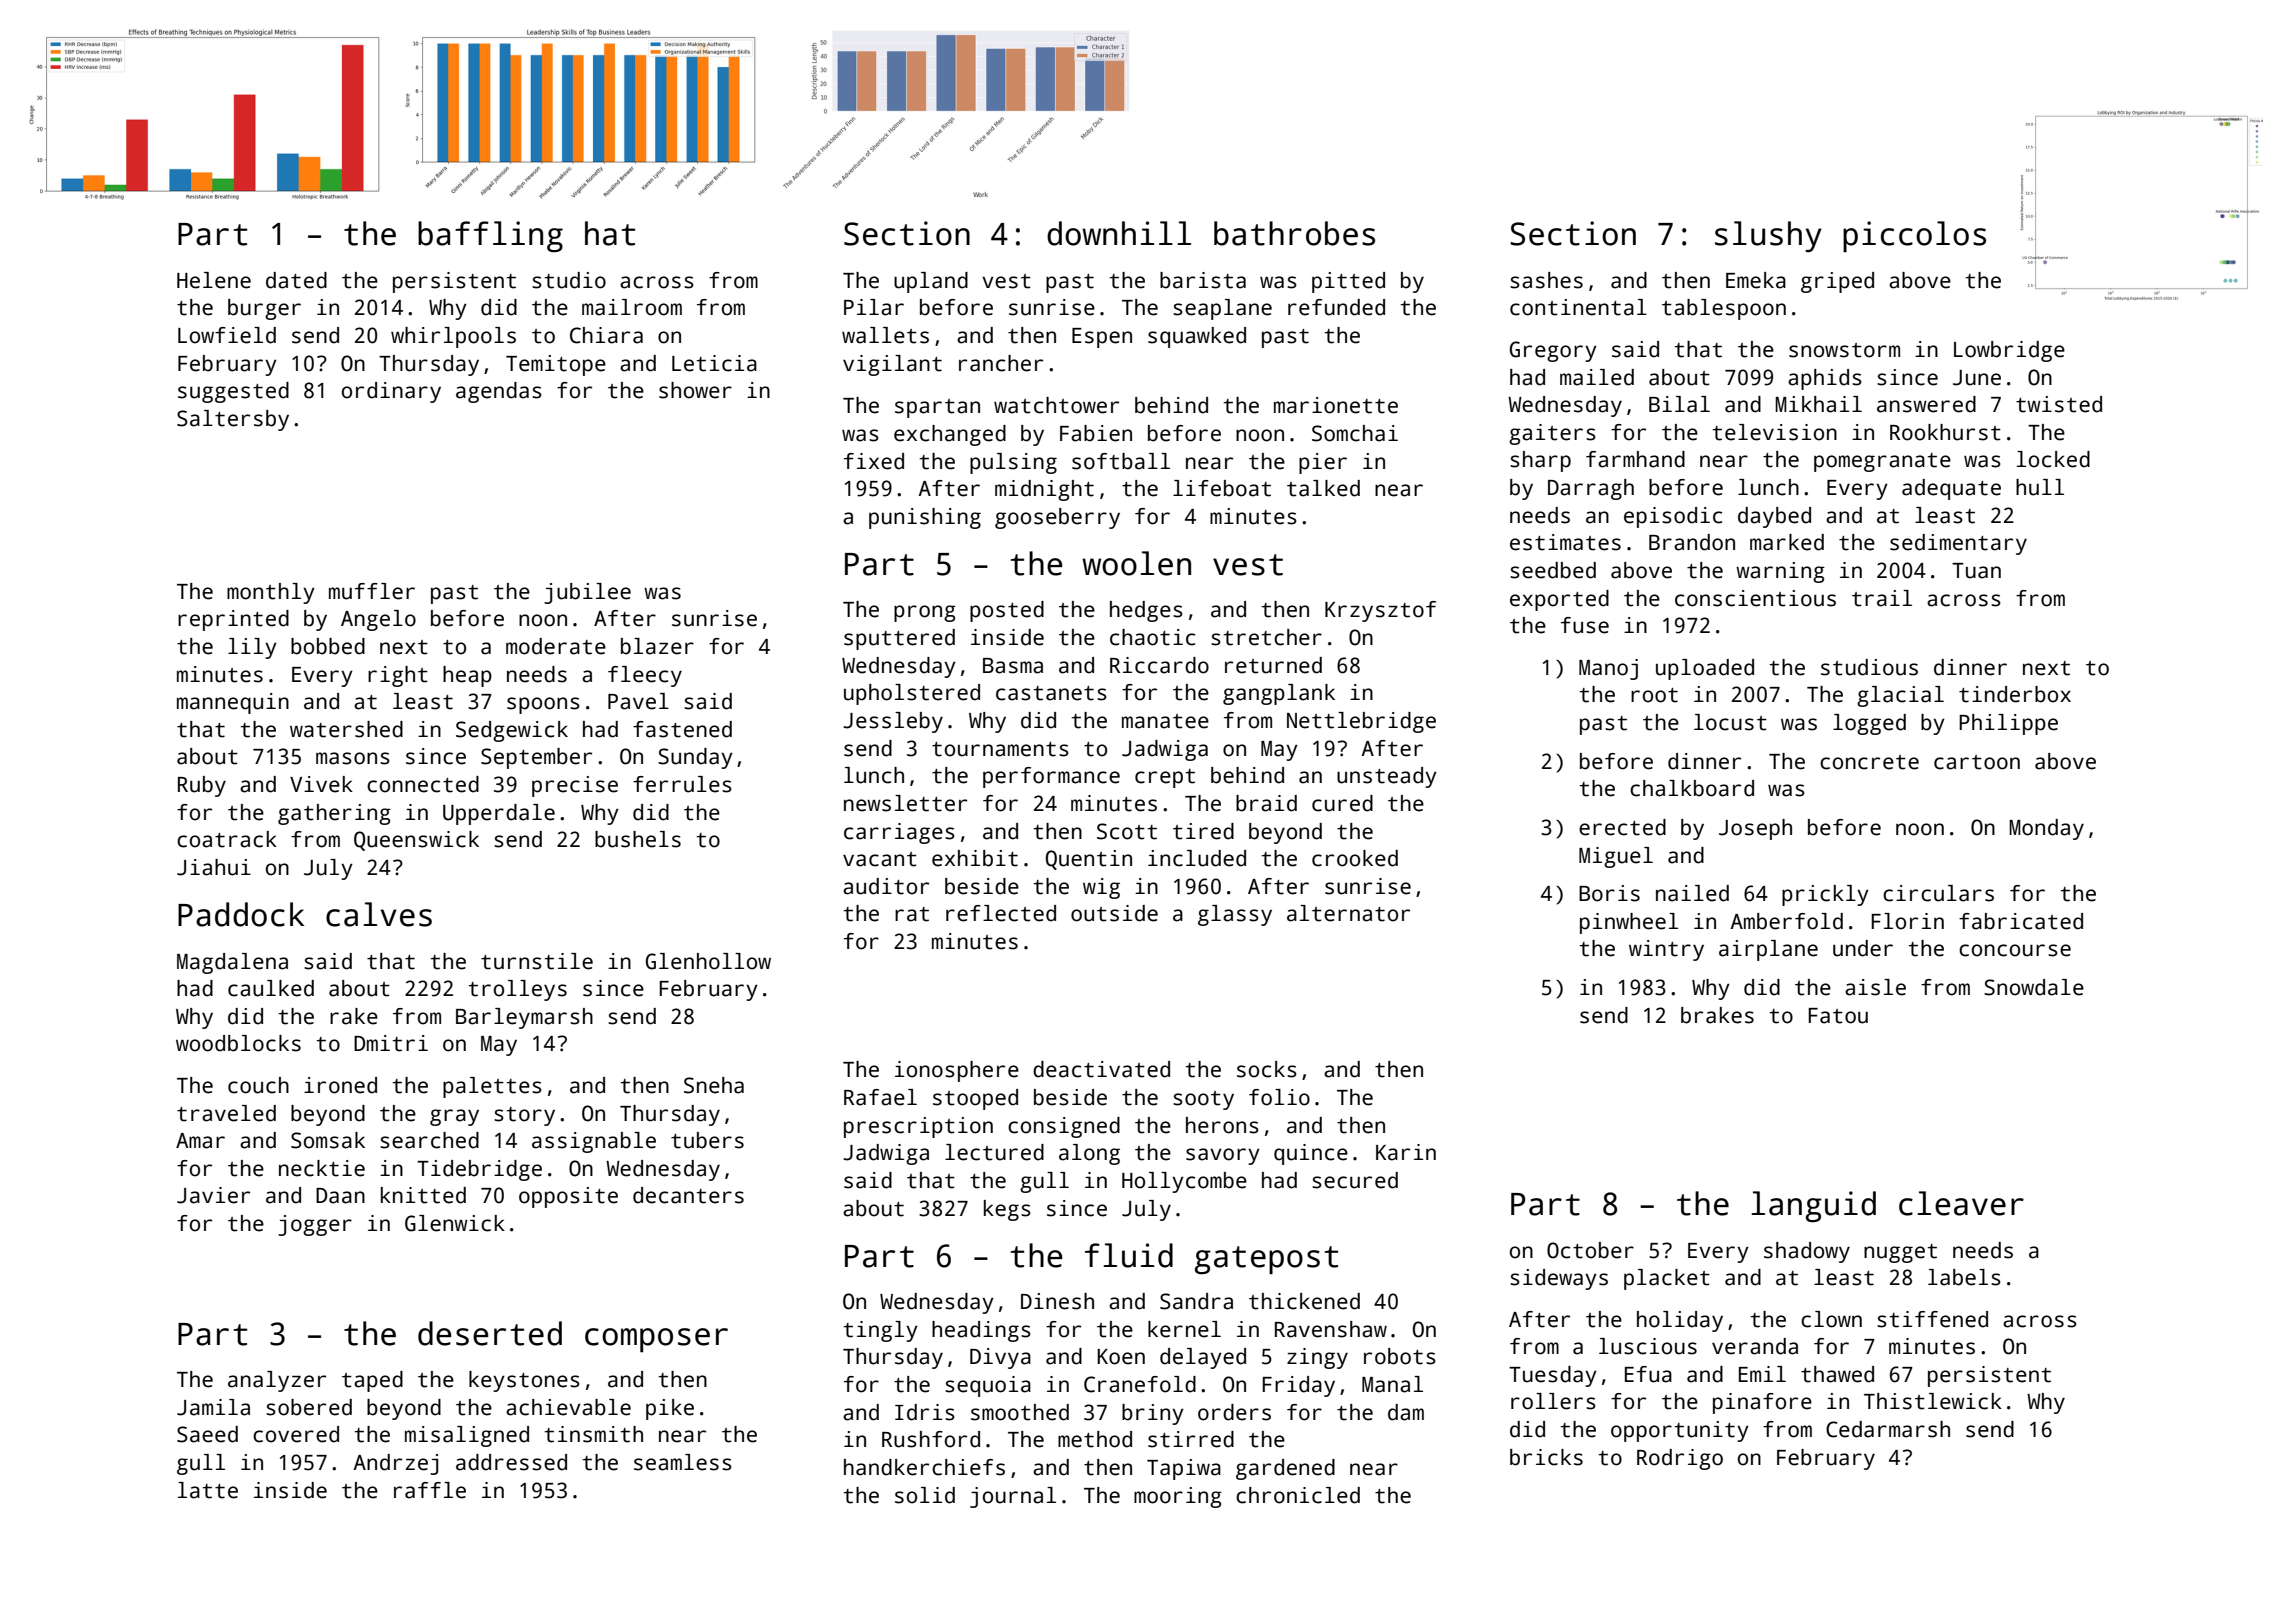 This document has width=2292, height=1620. Describe the element at coordinates (2034, 987) in the document. I see `Snowdale` at that location.
